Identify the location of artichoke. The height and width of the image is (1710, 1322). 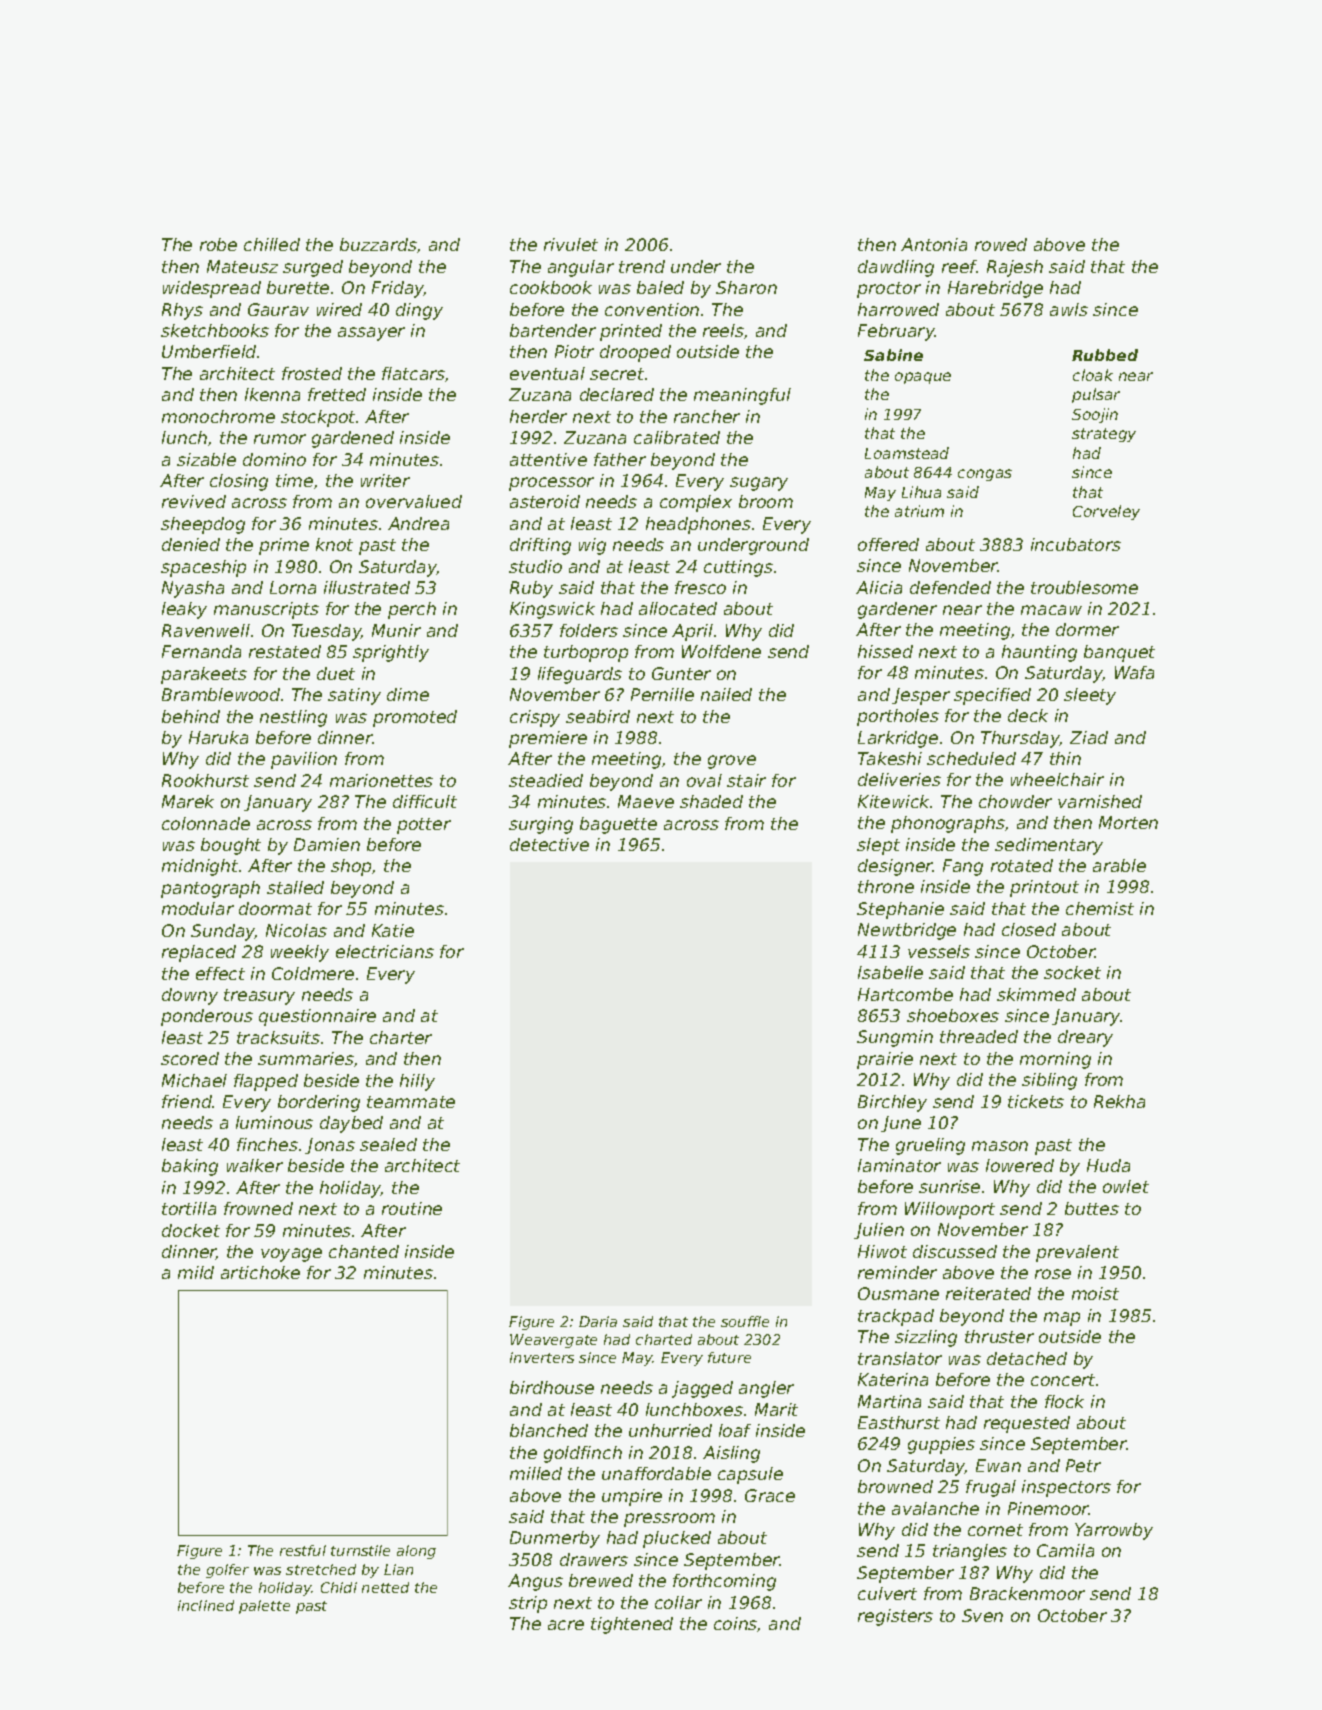
(260, 1272).
